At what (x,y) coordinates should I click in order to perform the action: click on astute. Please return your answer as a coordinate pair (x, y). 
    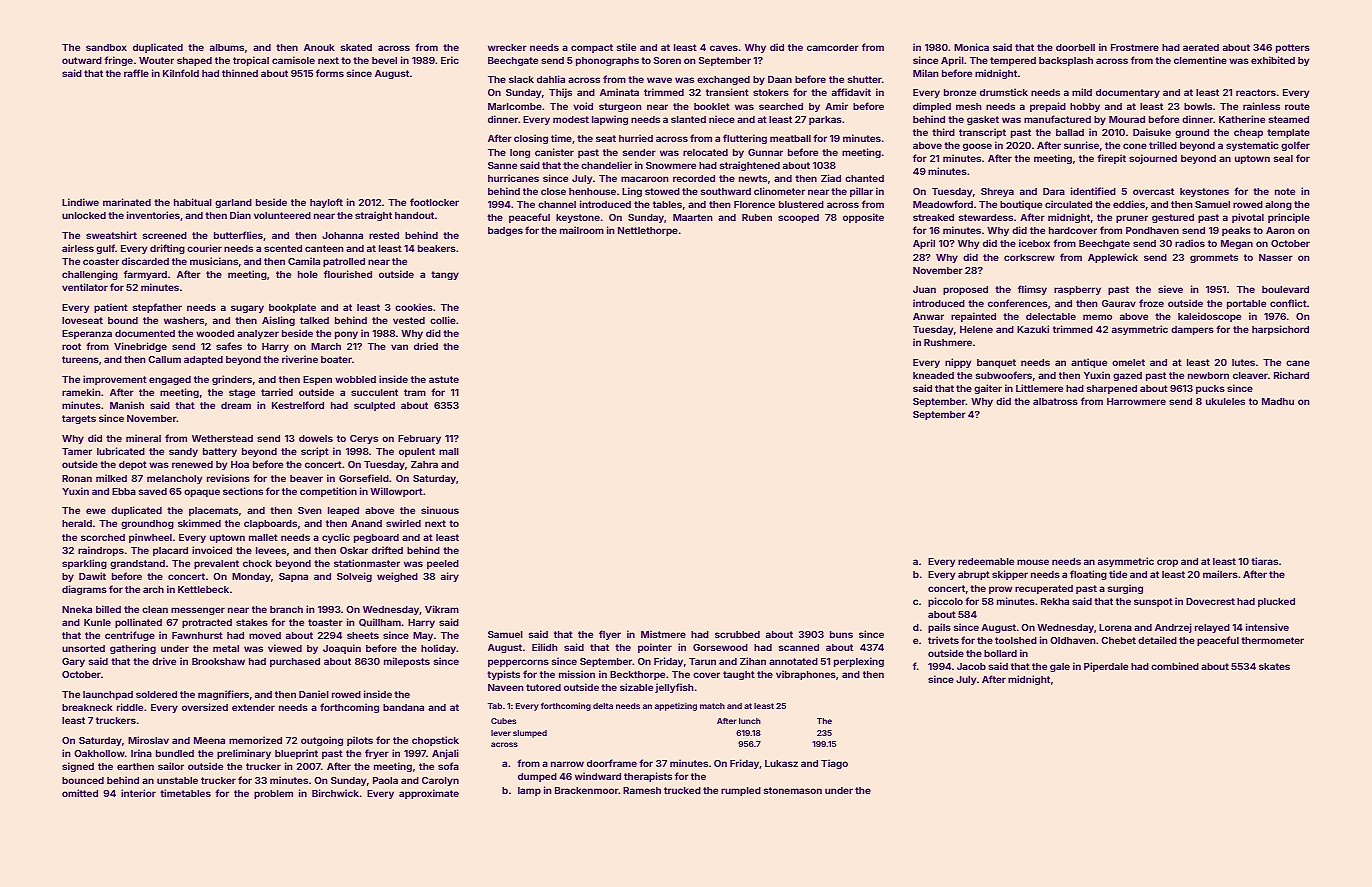
    Looking at the image, I should click on (444, 379).
